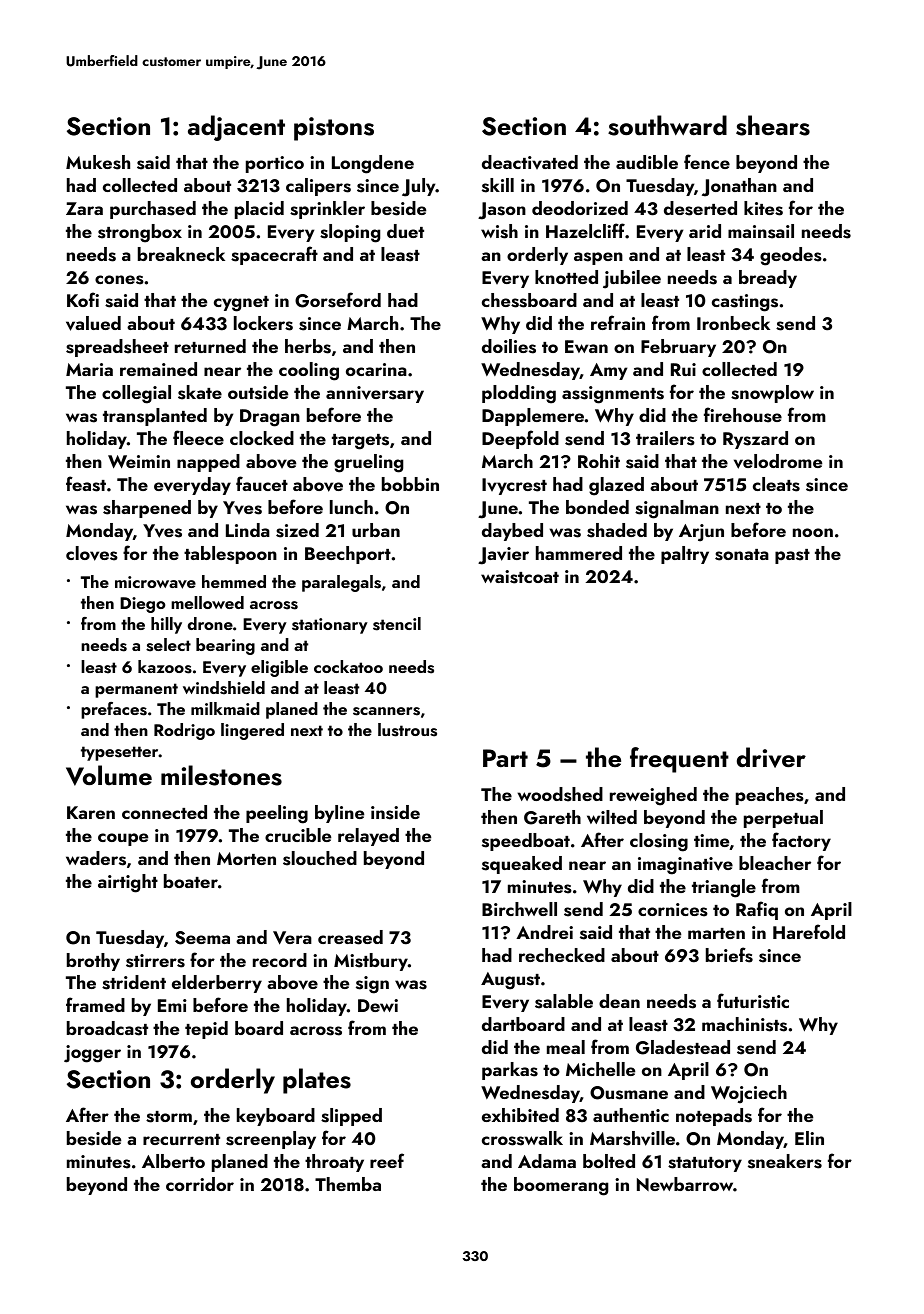 The width and height of the screenshot is (924, 1314). Describe the element at coordinates (617, 530) in the screenshot. I see `shaded` at that location.
